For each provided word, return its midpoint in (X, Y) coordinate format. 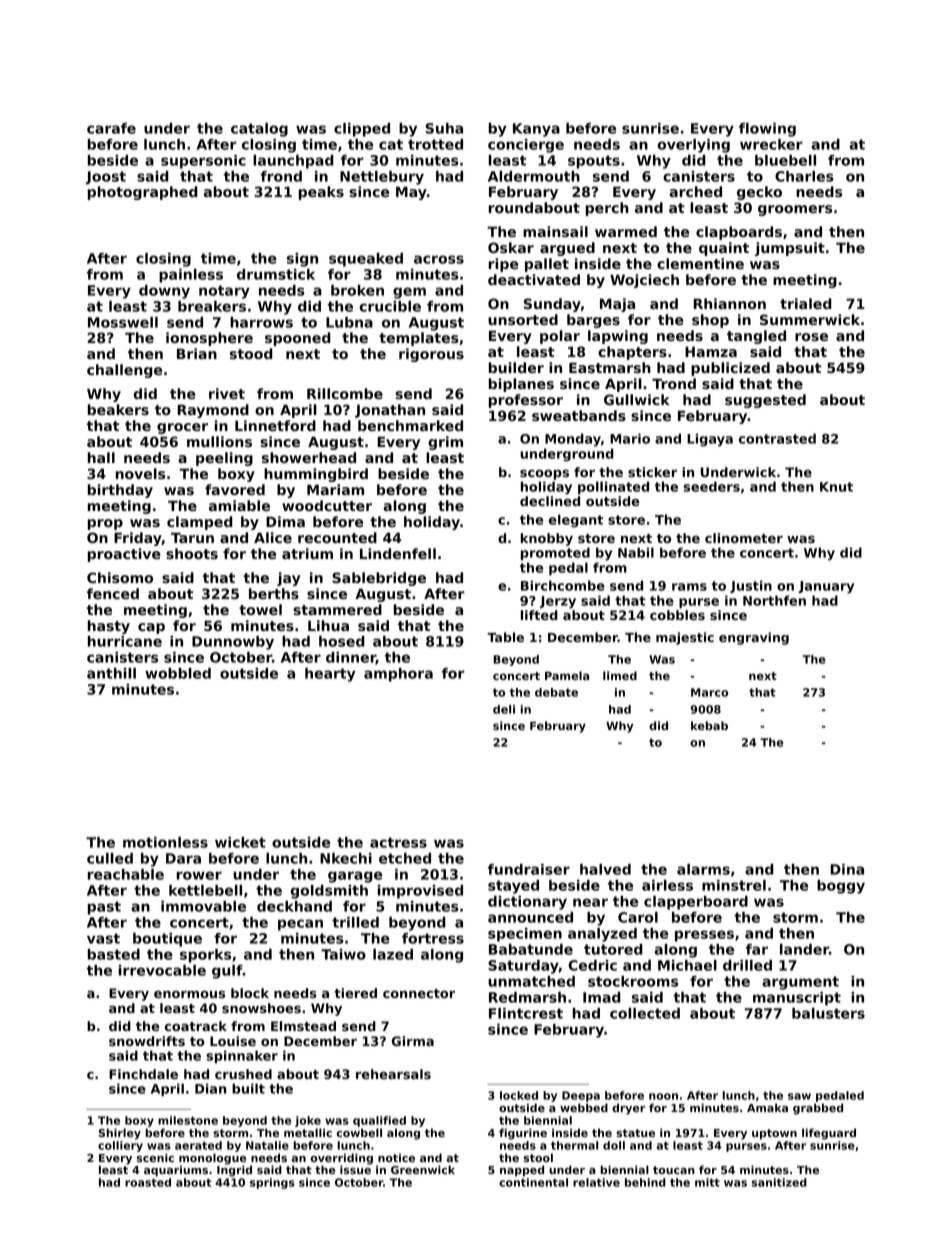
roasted (148, 1182)
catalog (259, 130)
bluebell (785, 160)
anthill (111, 673)
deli (504, 709)
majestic (685, 638)
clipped (362, 130)
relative (596, 1182)
